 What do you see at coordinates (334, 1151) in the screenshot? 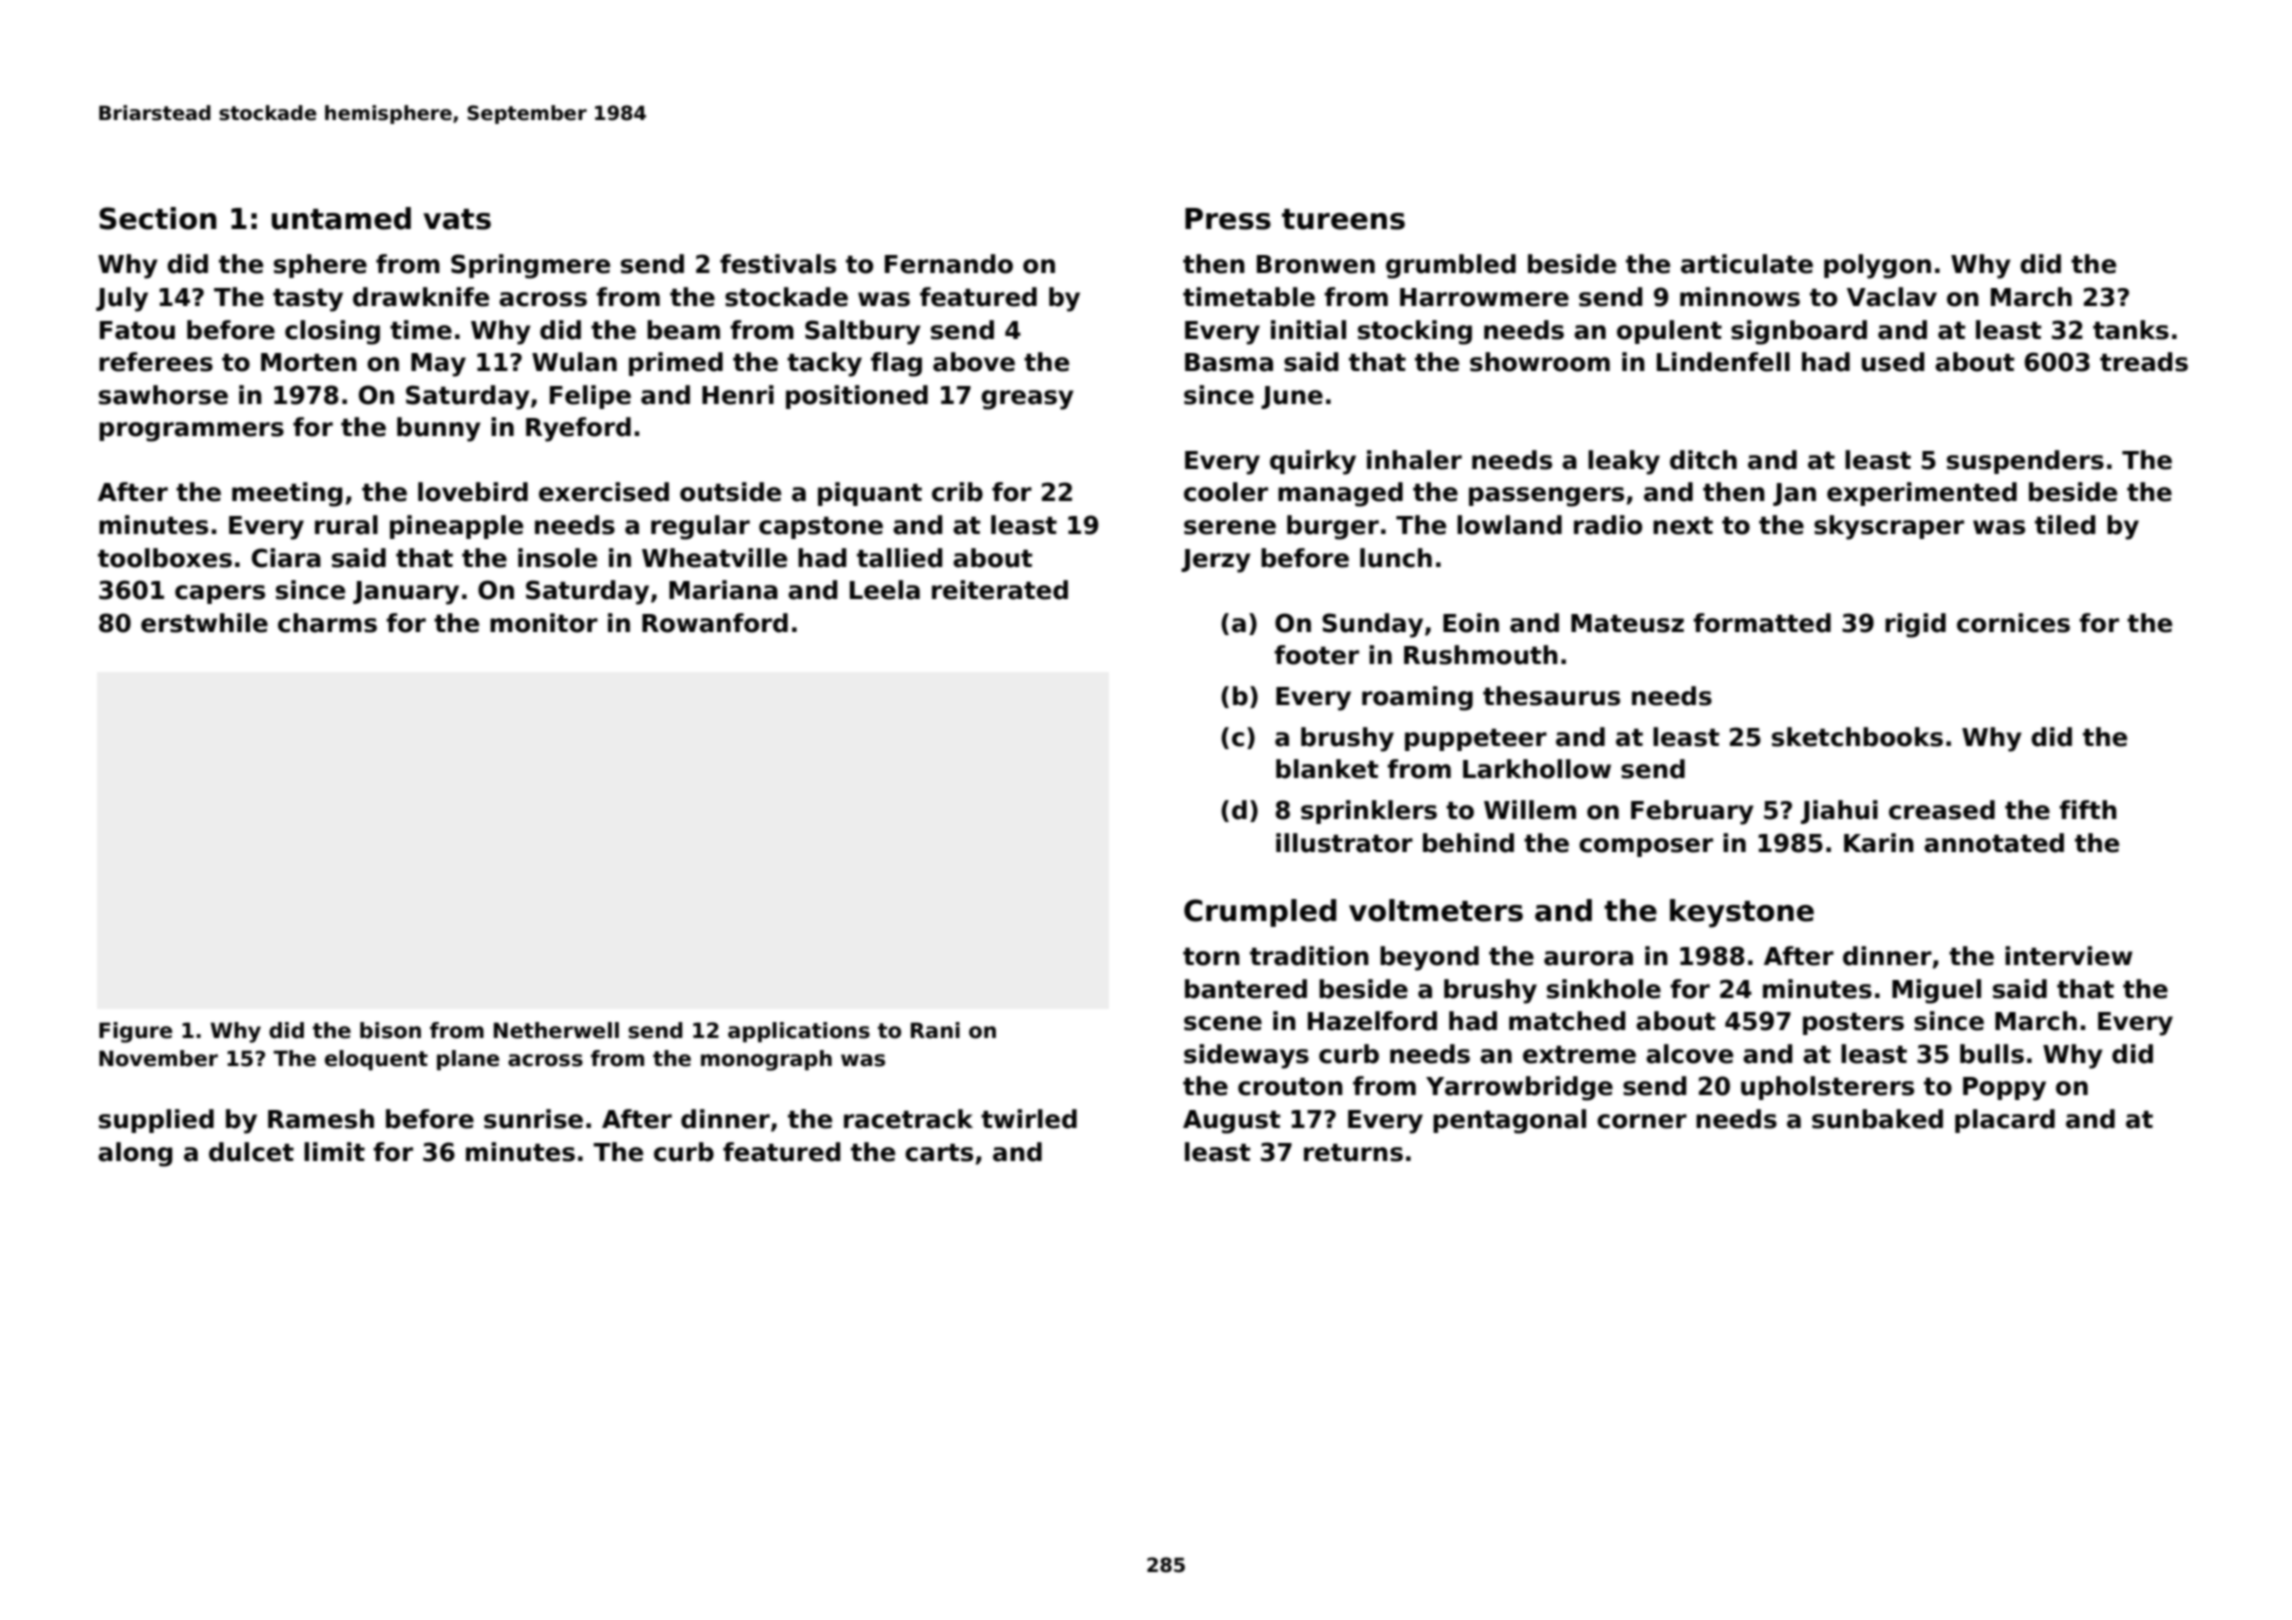
I see `limit` at bounding box center [334, 1151].
